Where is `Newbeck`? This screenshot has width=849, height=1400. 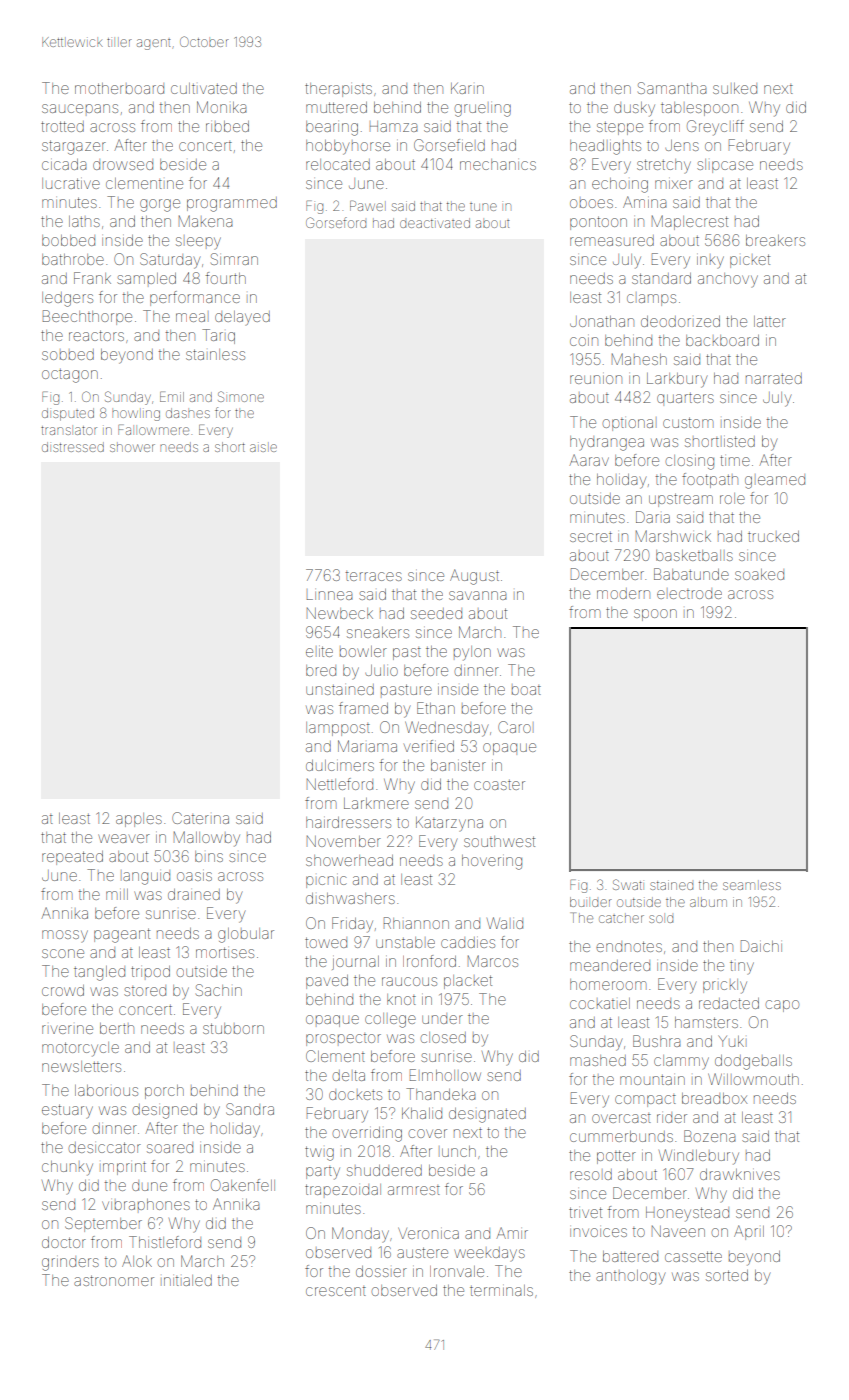 Newbeck is located at coordinates (340, 613).
